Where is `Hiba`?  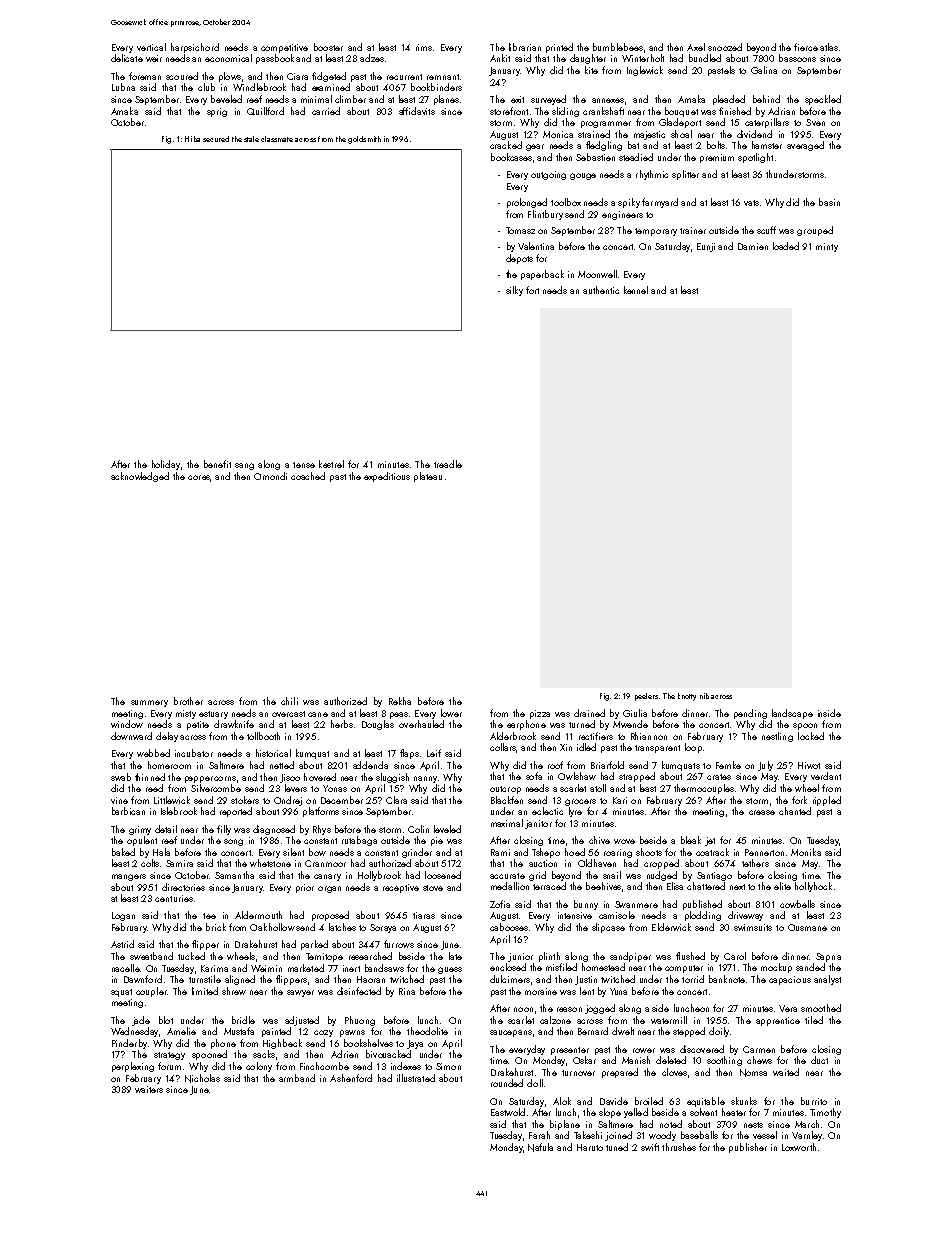
Hiba is located at coordinates (192, 139).
